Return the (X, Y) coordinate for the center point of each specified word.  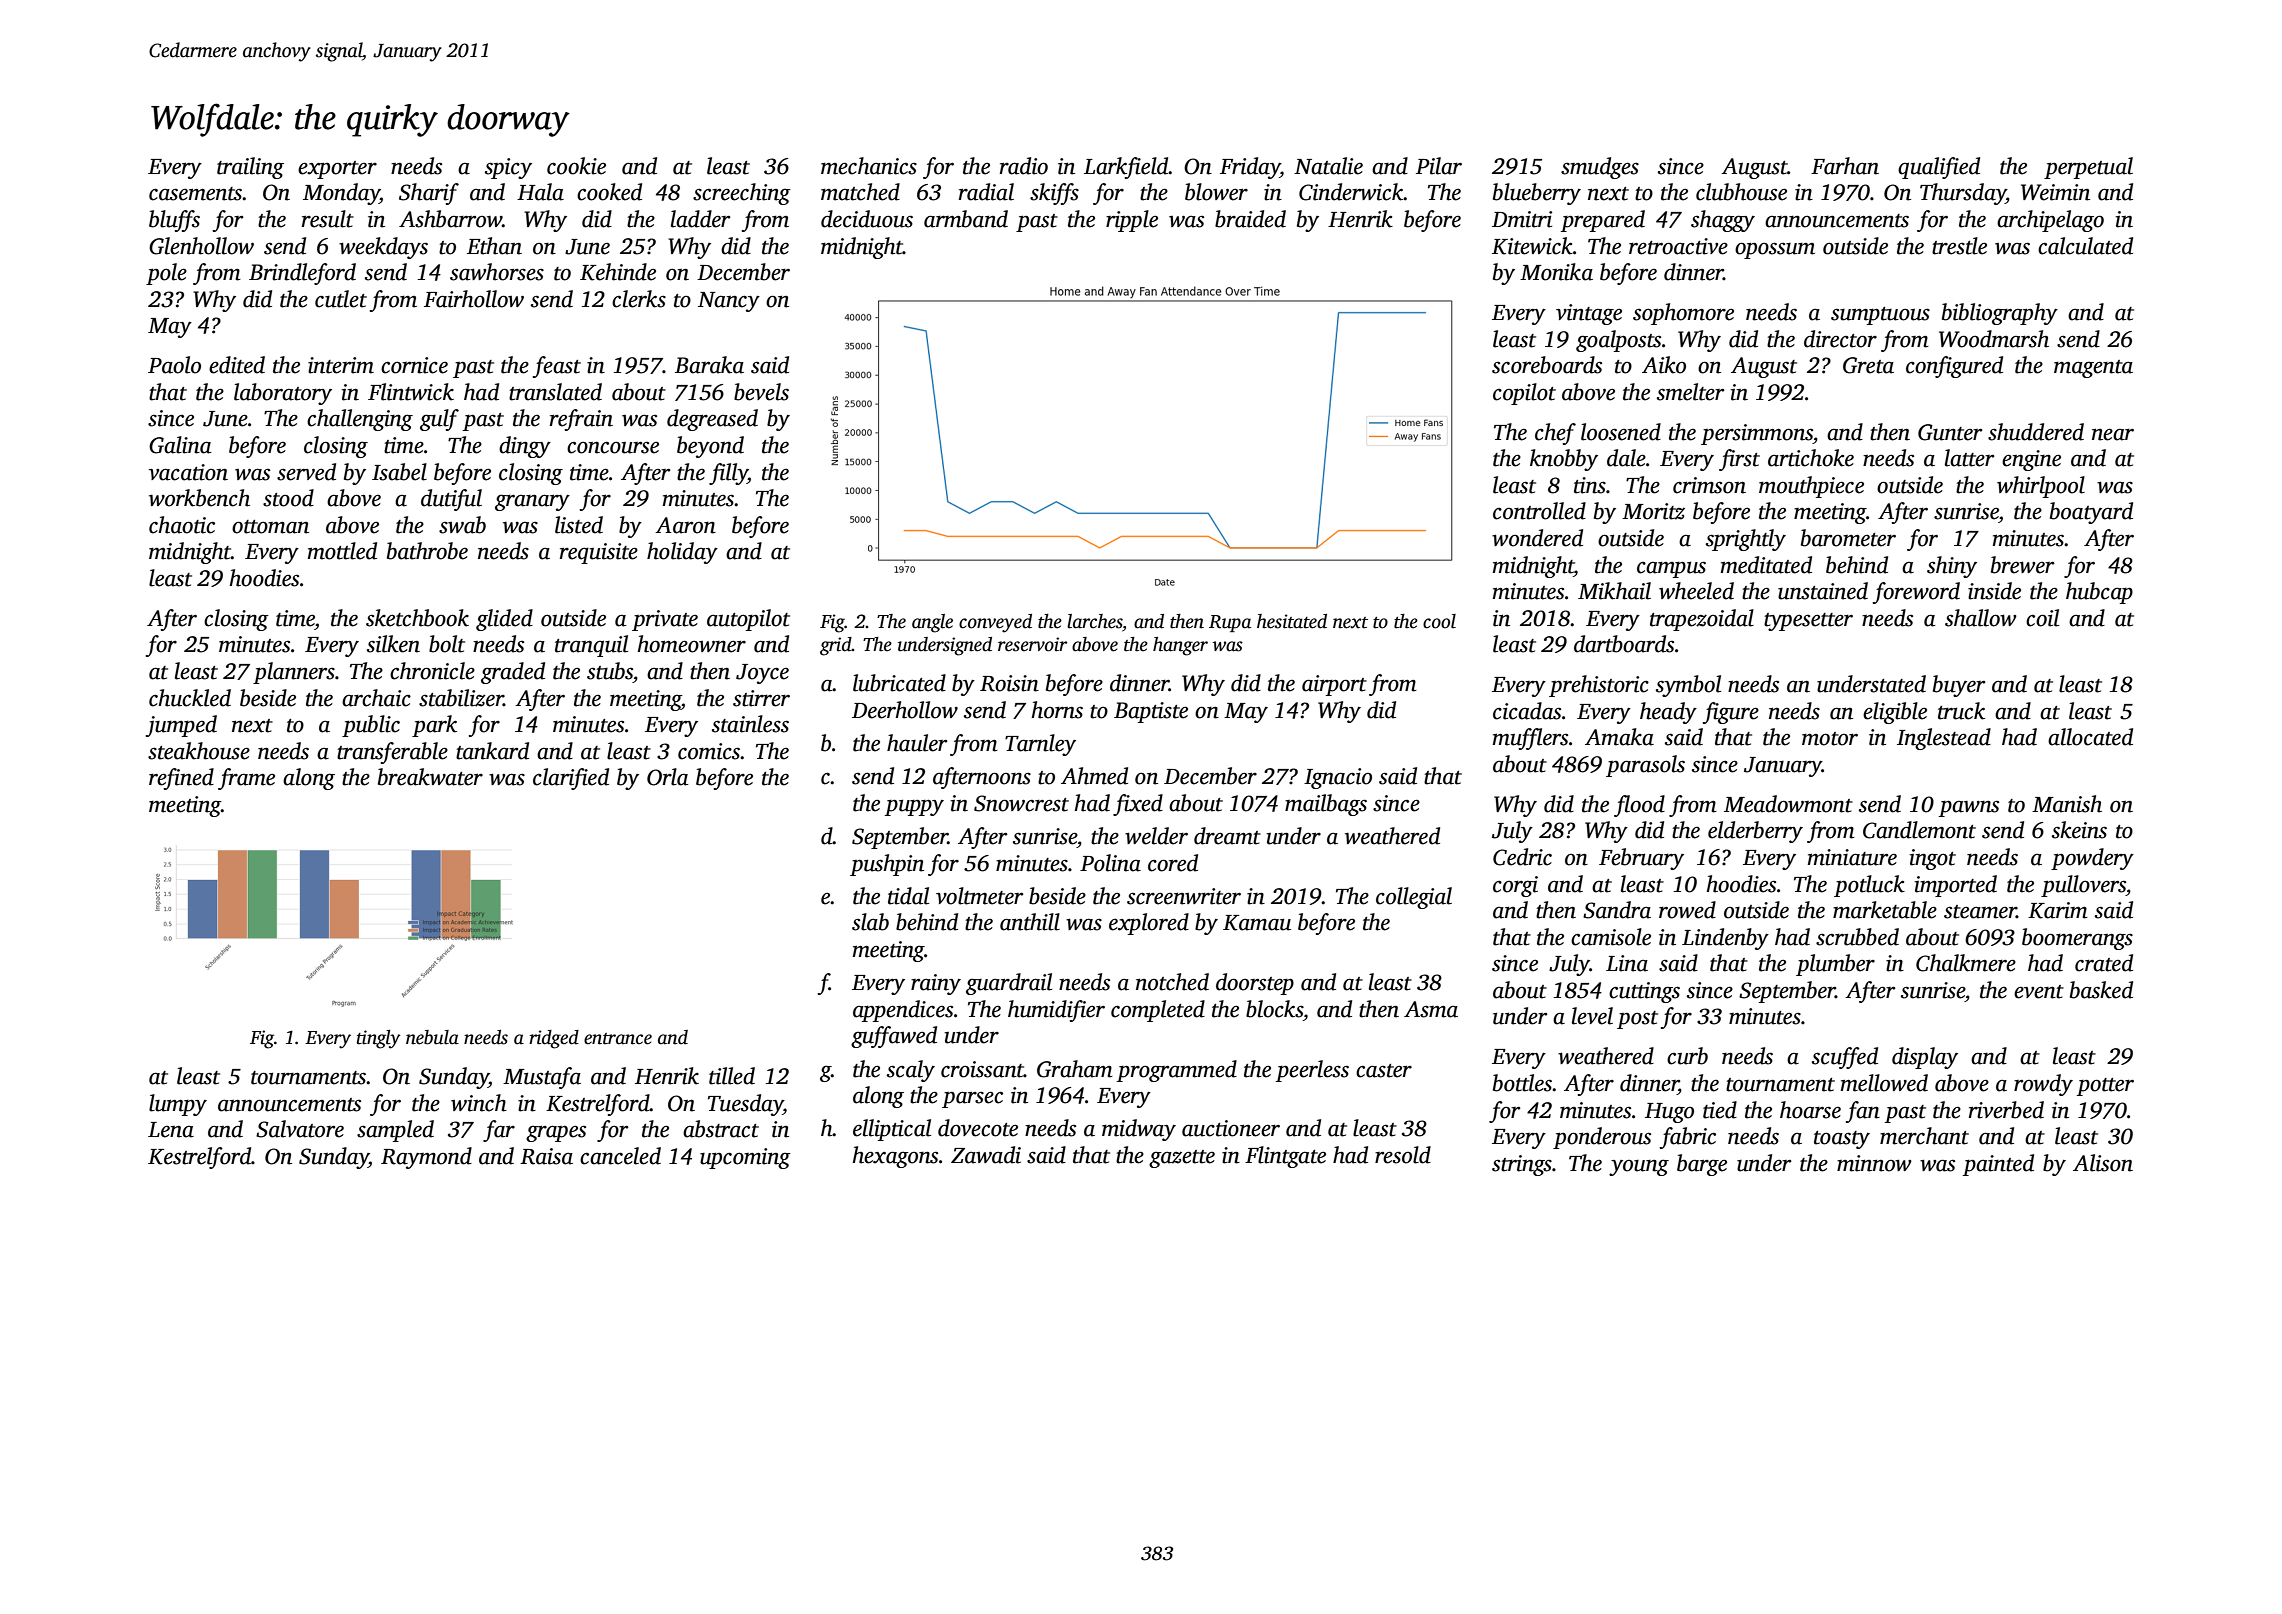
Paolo (174, 365)
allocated (2090, 737)
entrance (618, 1039)
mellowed (1884, 1083)
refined (181, 779)
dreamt (1227, 836)
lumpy (178, 1105)
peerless (1312, 1071)
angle (932, 623)
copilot (1524, 394)
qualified (1939, 168)
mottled (342, 551)
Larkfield (1126, 168)
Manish (2067, 804)
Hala (540, 192)
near (2113, 434)
